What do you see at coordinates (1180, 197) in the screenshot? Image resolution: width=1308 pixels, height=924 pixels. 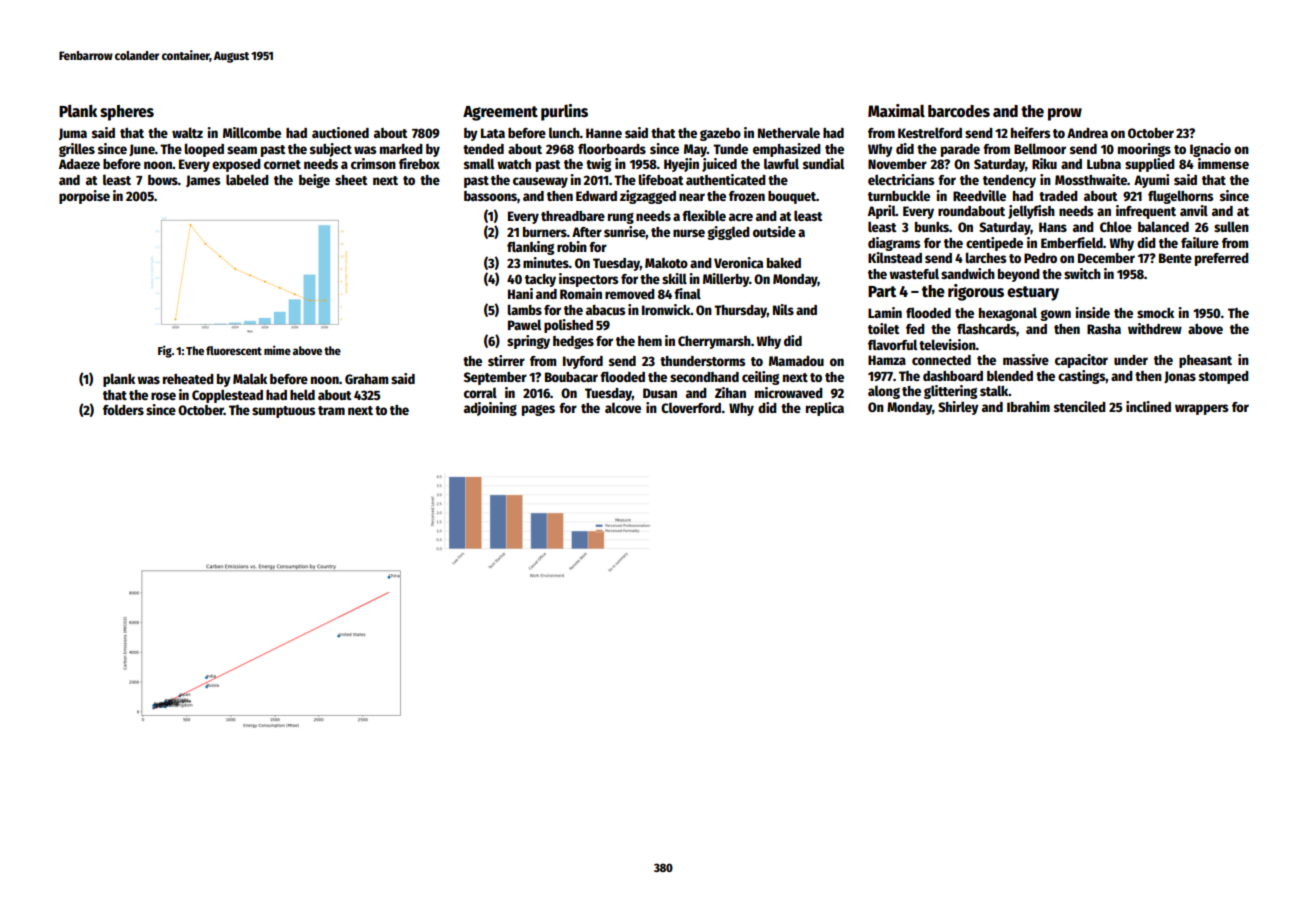 I see `flugelhorns` at bounding box center [1180, 197].
